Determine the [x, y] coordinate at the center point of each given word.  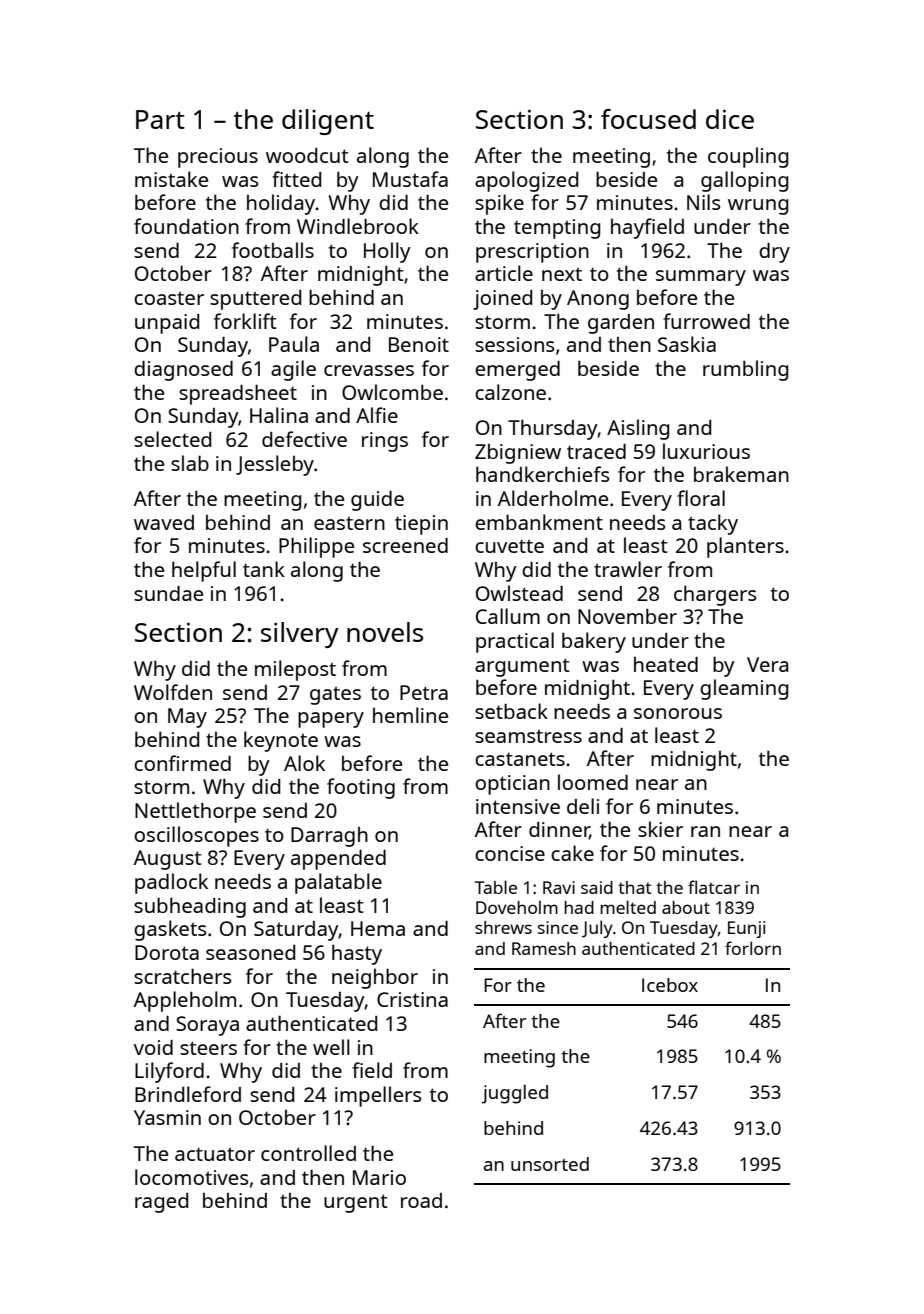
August [167, 860]
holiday [281, 204]
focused [648, 119]
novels [385, 632]
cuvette [509, 546]
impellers [378, 1096]
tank [264, 569]
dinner [559, 831]
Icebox [670, 985]
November [627, 616]
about [686, 907]
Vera [767, 664]
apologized [526, 181]
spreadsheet [238, 394]
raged [161, 1203]
